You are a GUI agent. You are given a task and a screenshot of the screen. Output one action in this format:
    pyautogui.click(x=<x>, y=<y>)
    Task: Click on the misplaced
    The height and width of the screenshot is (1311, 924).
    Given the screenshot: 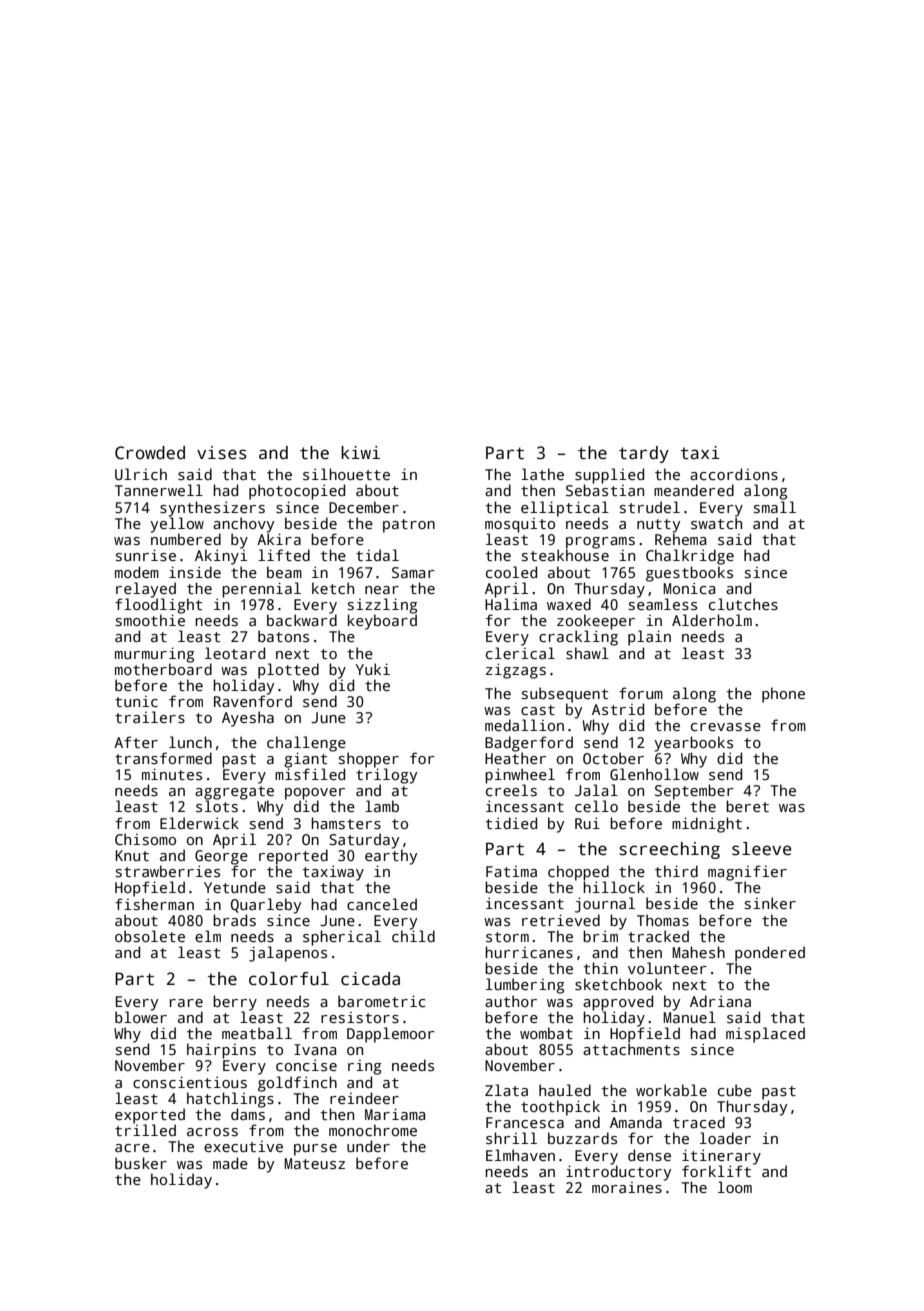 What is the action you would take?
    pyautogui.click(x=765, y=1035)
